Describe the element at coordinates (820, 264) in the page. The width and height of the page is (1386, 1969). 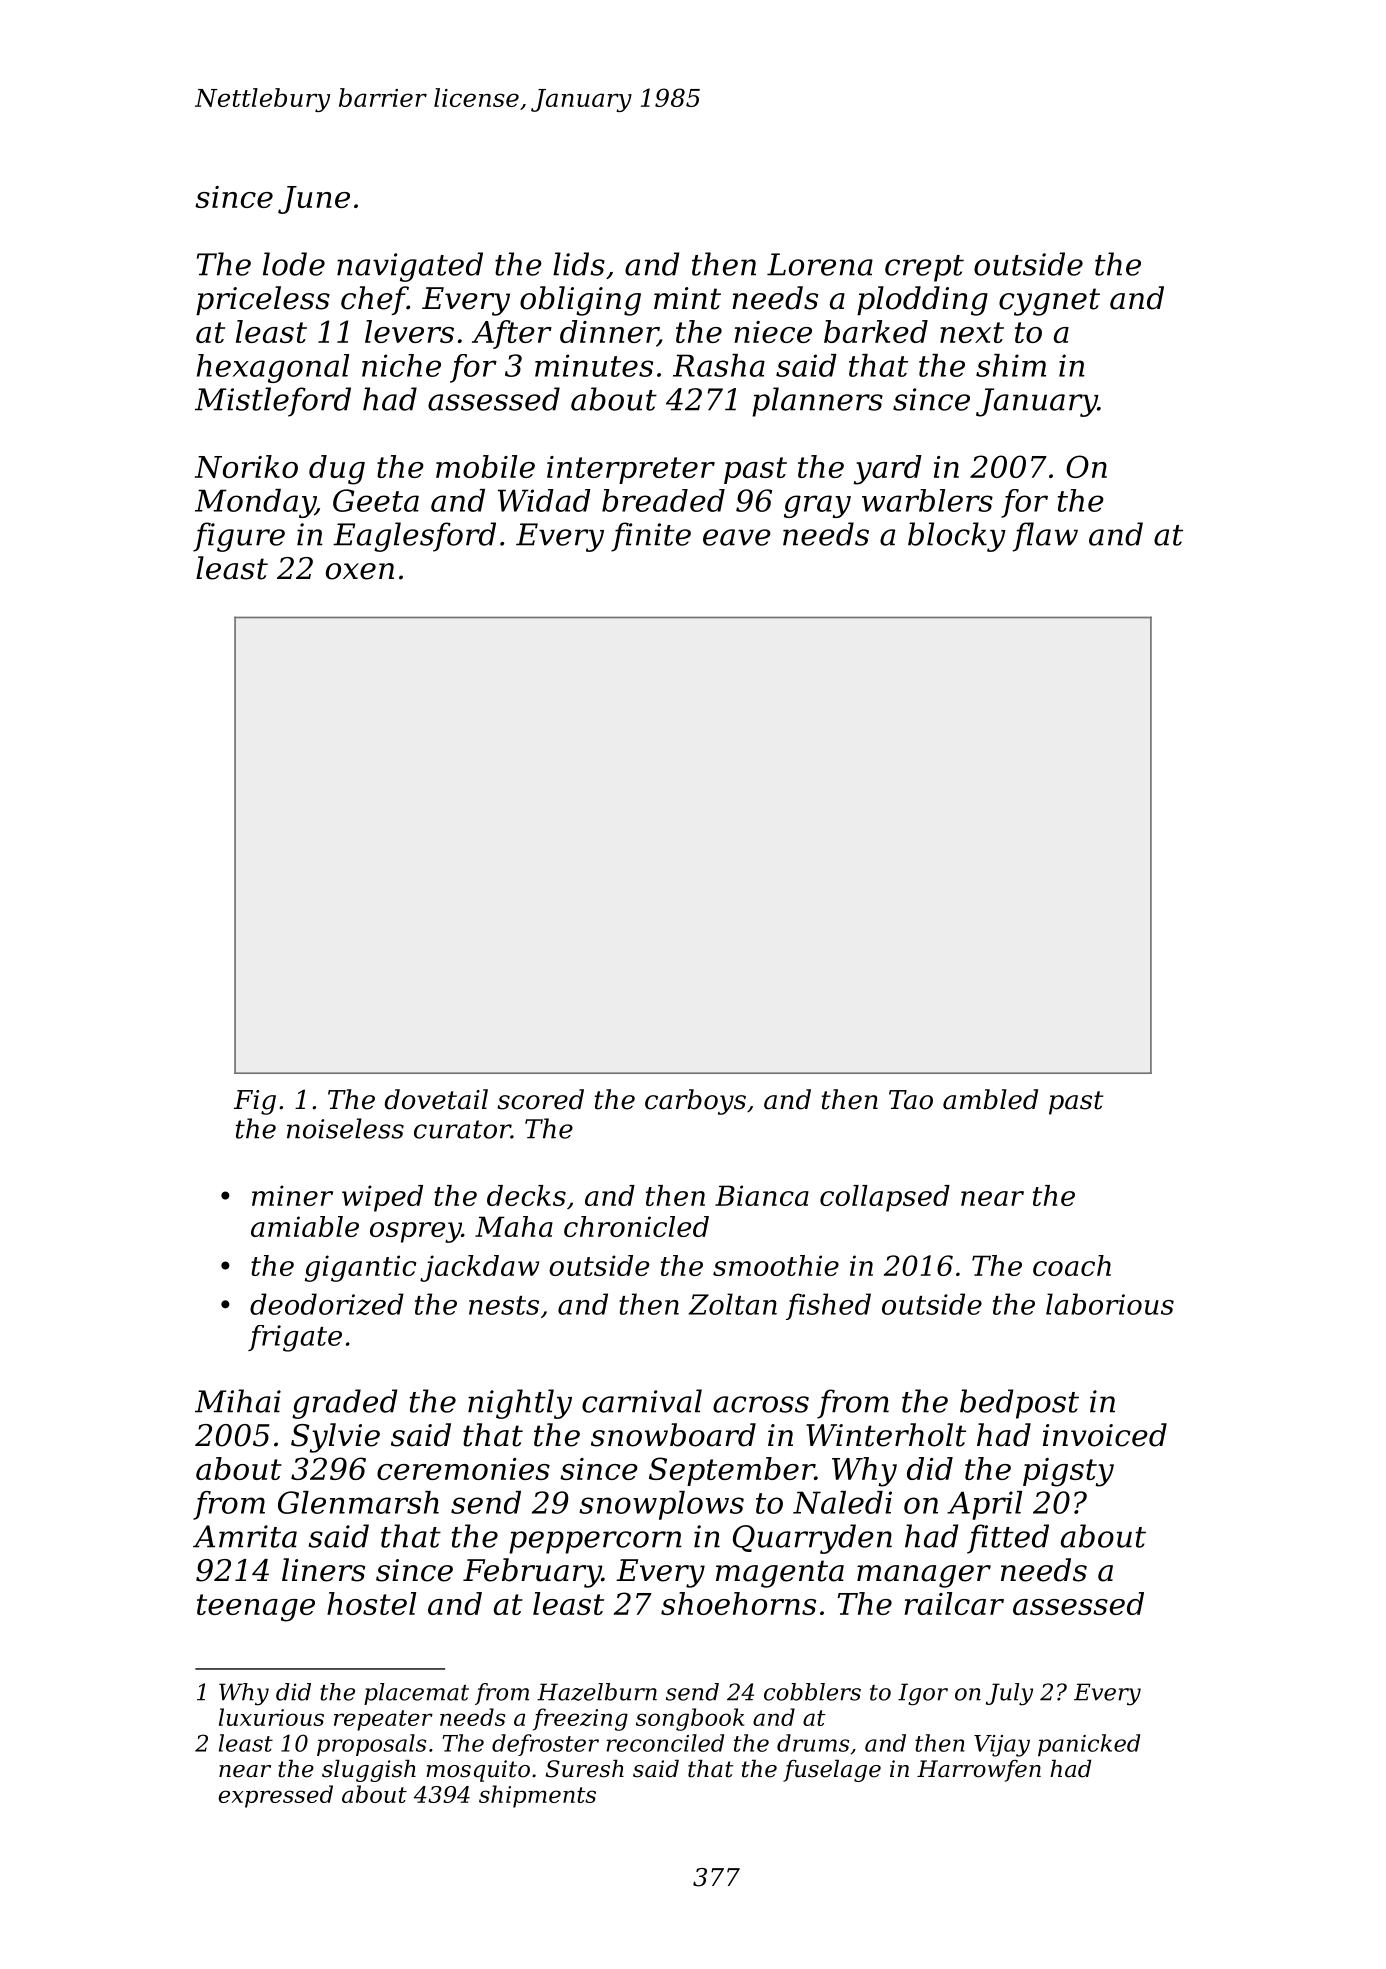
I see `Lorena` at that location.
